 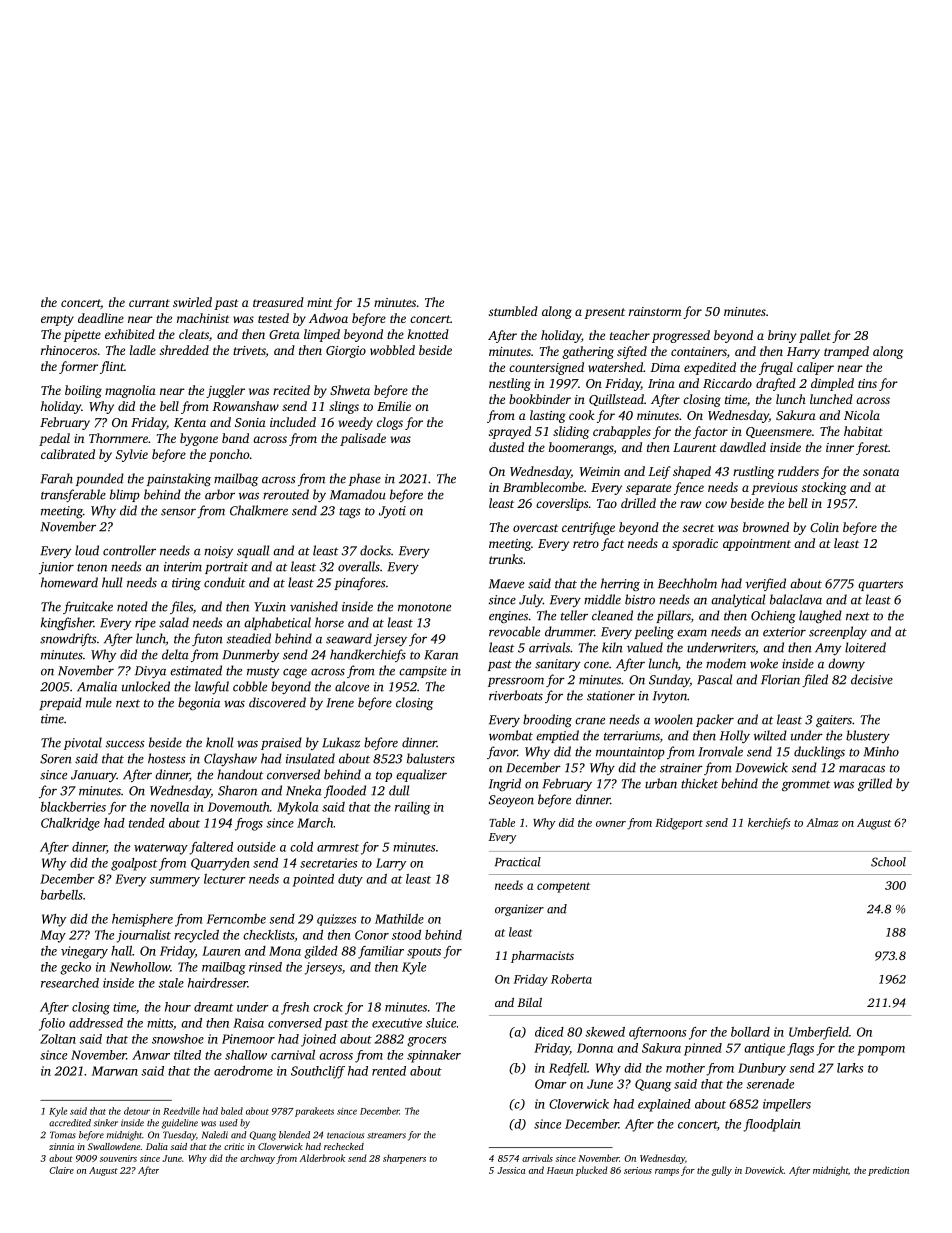 What do you see at coordinates (819, 1033) in the document?
I see `Umberfield` at bounding box center [819, 1033].
